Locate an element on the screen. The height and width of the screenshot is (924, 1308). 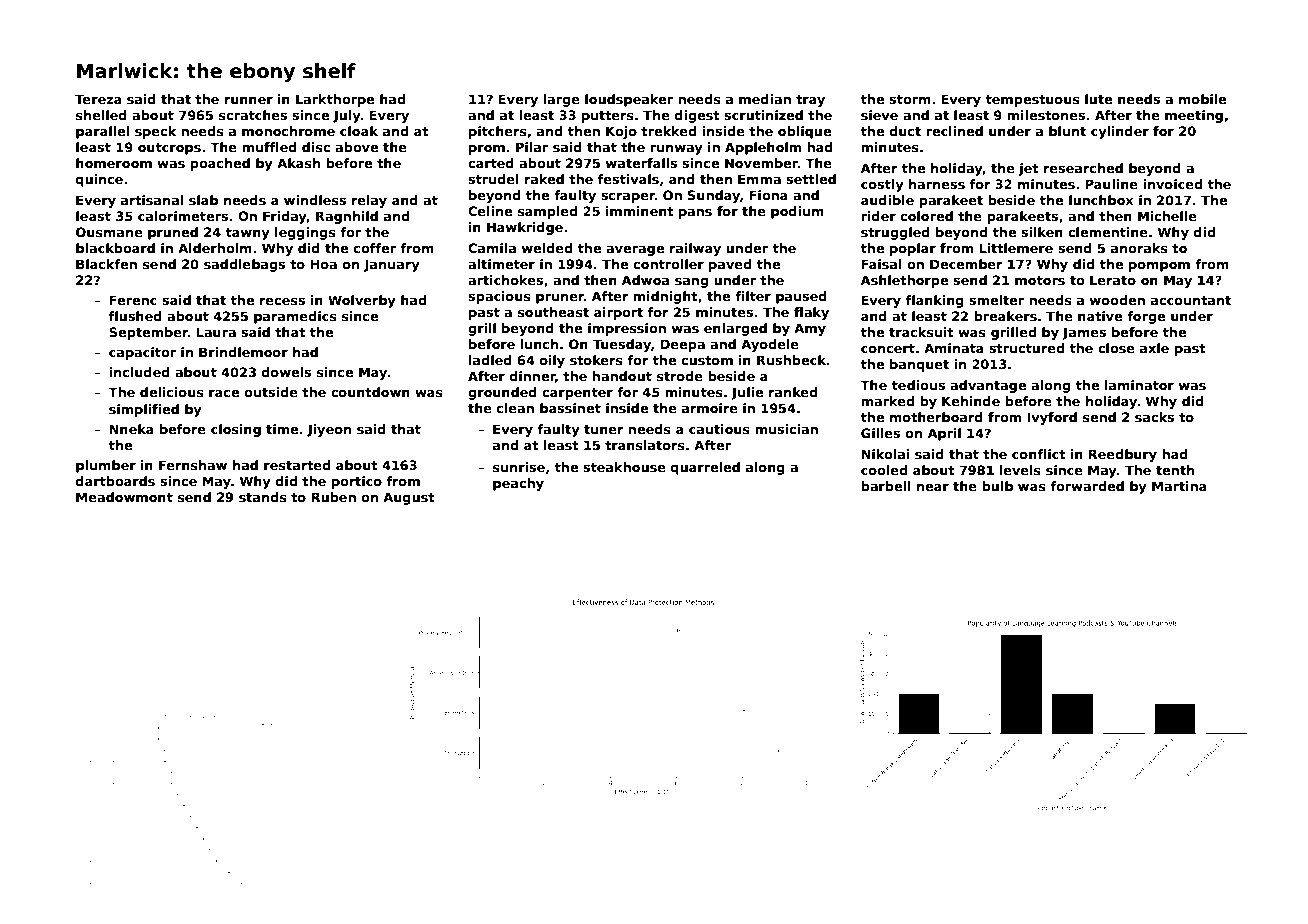
festivals is located at coordinates (628, 179).
